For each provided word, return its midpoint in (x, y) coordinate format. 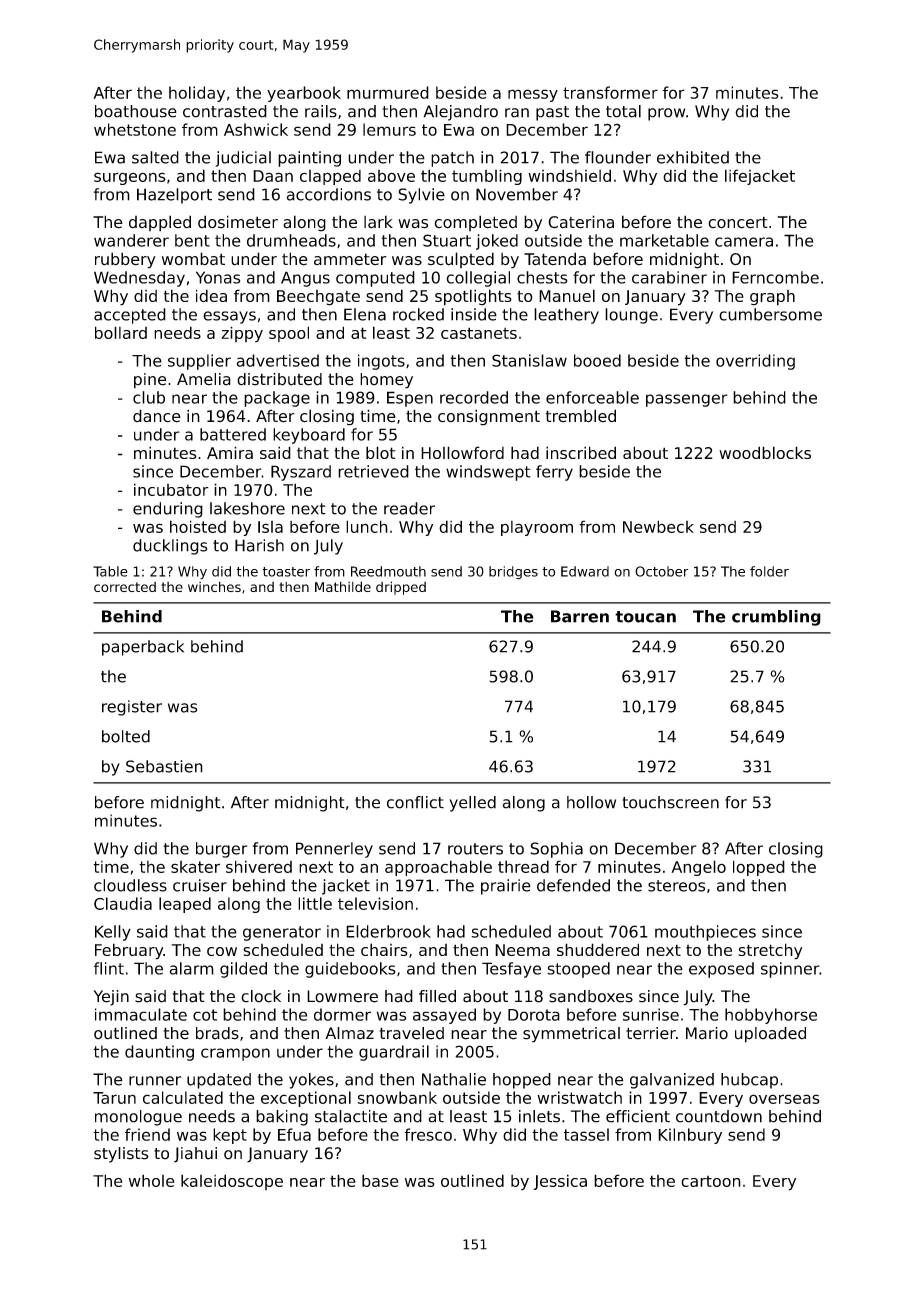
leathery (566, 316)
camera (744, 242)
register (132, 708)
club (149, 397)
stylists (121, 1155)
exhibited (693, 157)
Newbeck (658, 526)
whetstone (135, 129)
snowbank (397, 1097)
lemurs (389, 129)
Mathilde (343, 586)
